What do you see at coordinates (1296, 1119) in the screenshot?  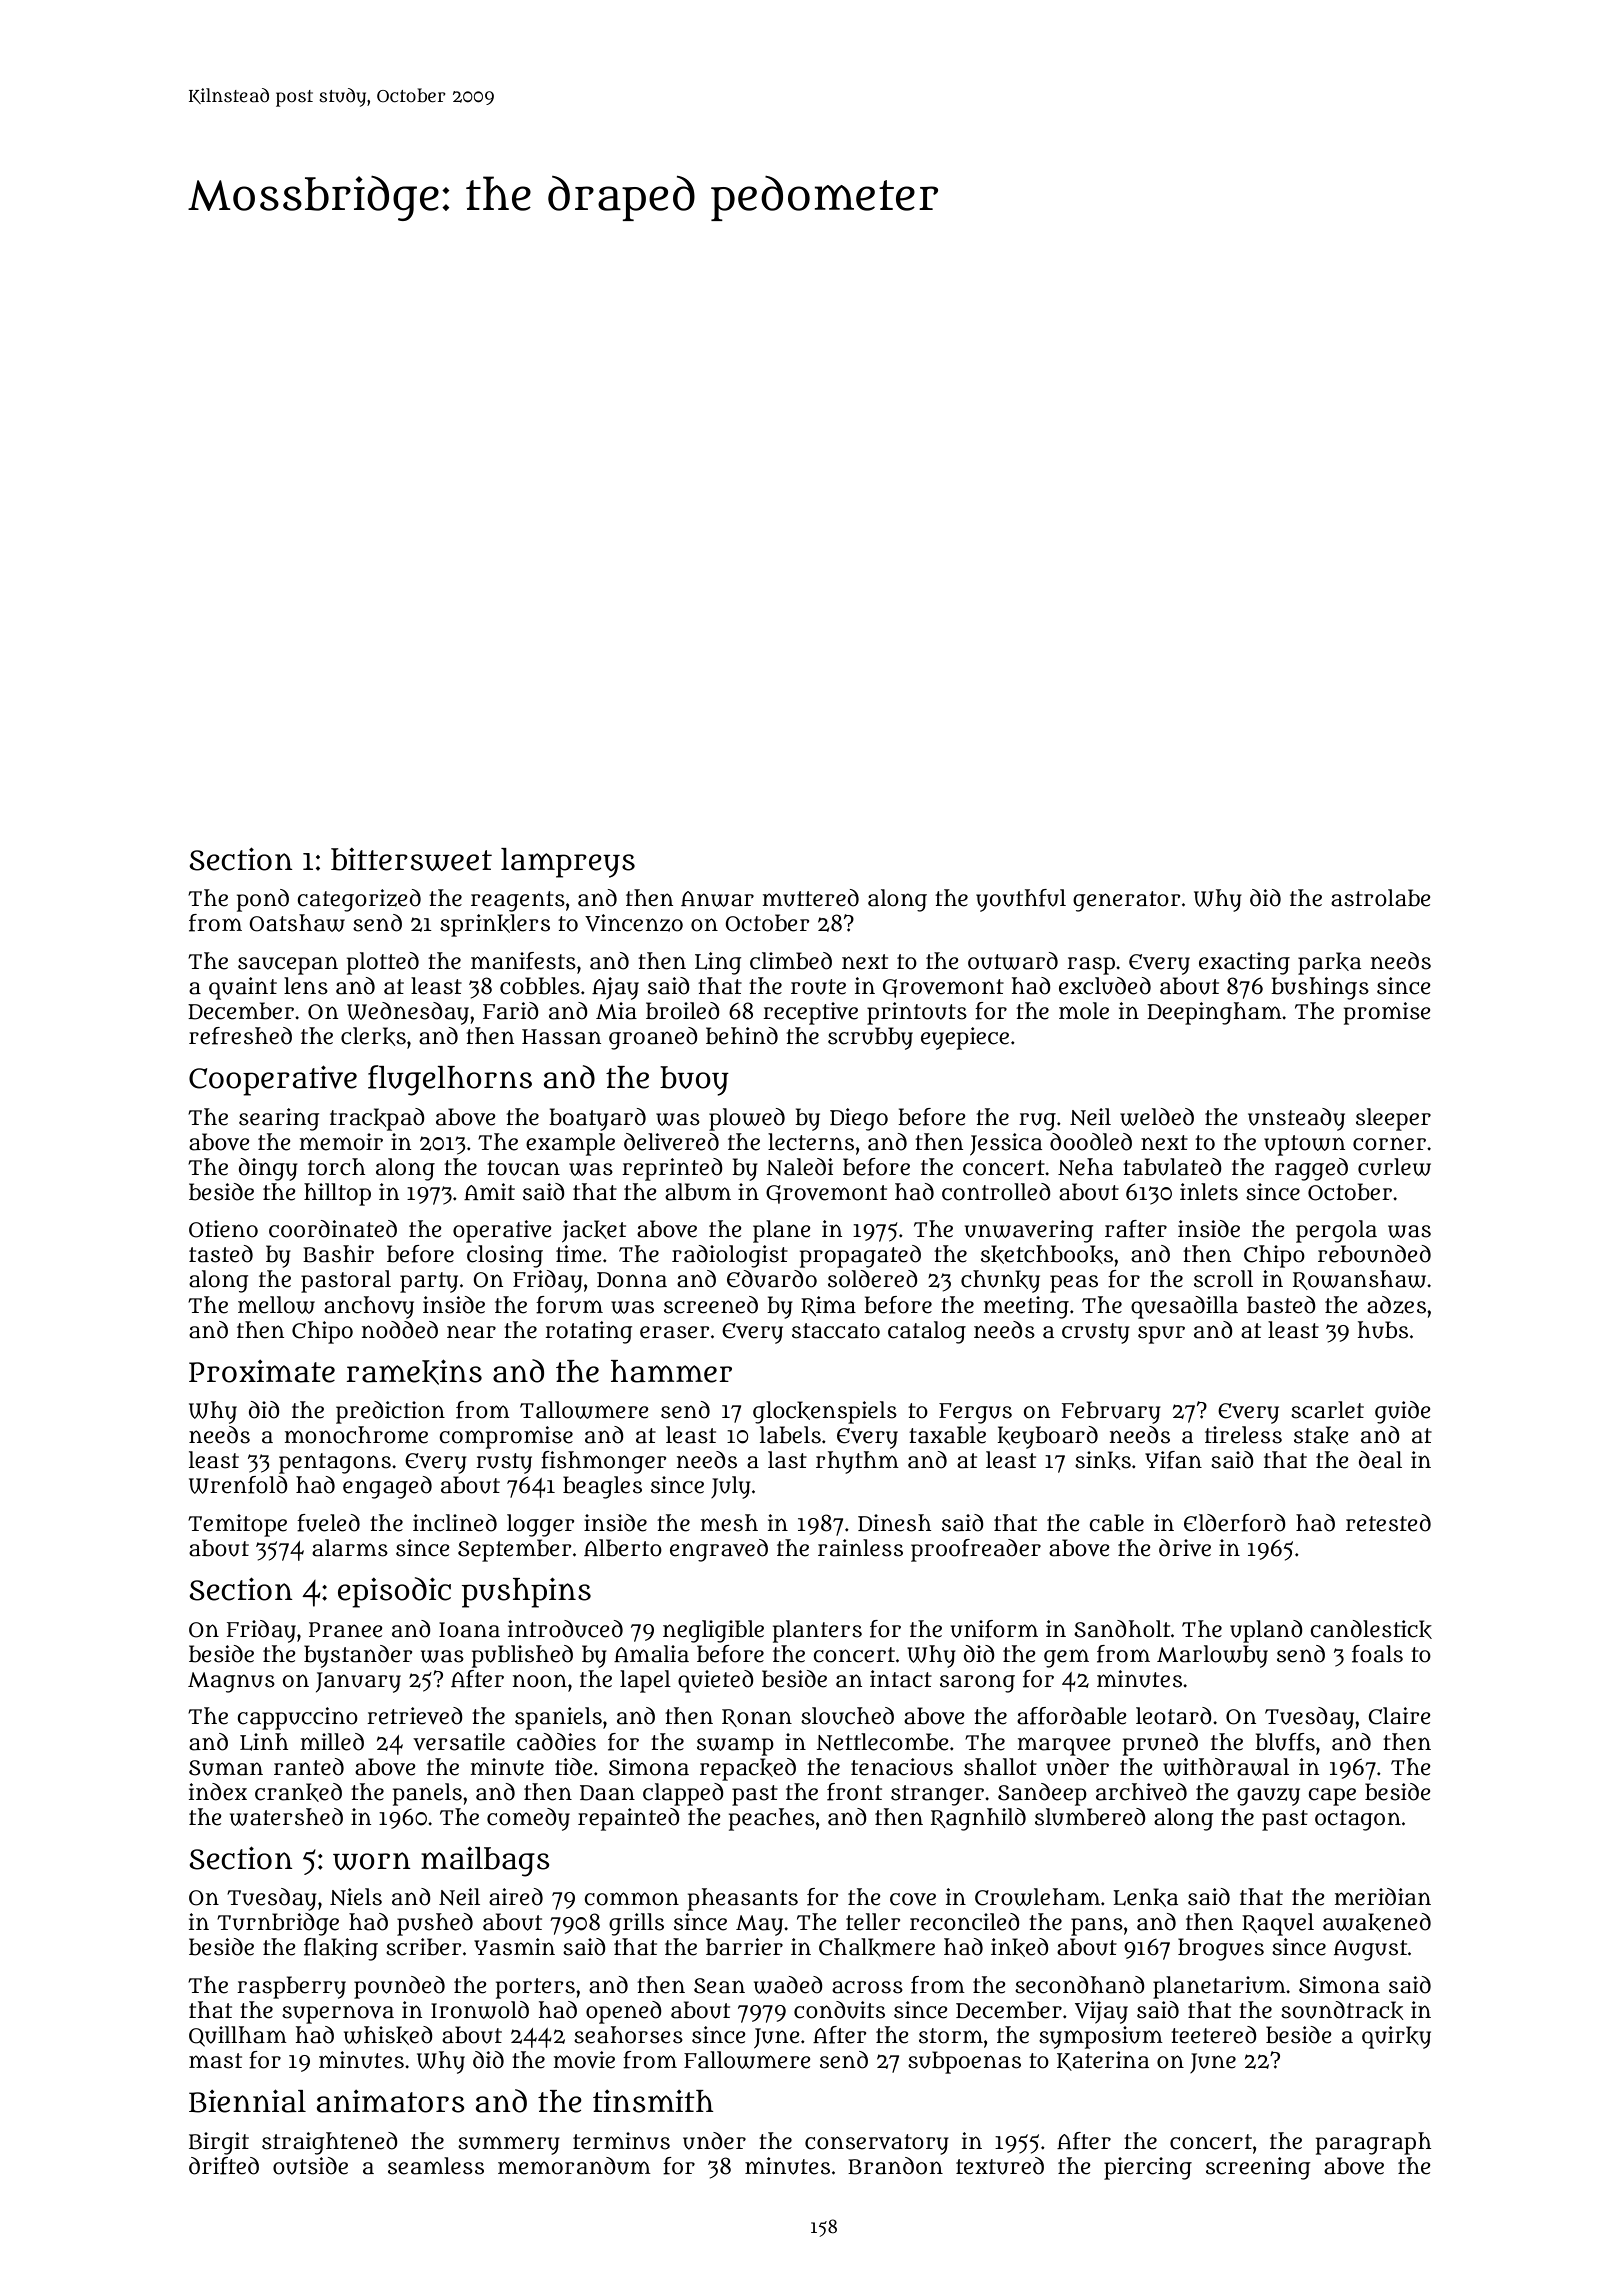 I see `unsteady` at bounding box center [1296, 1119].
